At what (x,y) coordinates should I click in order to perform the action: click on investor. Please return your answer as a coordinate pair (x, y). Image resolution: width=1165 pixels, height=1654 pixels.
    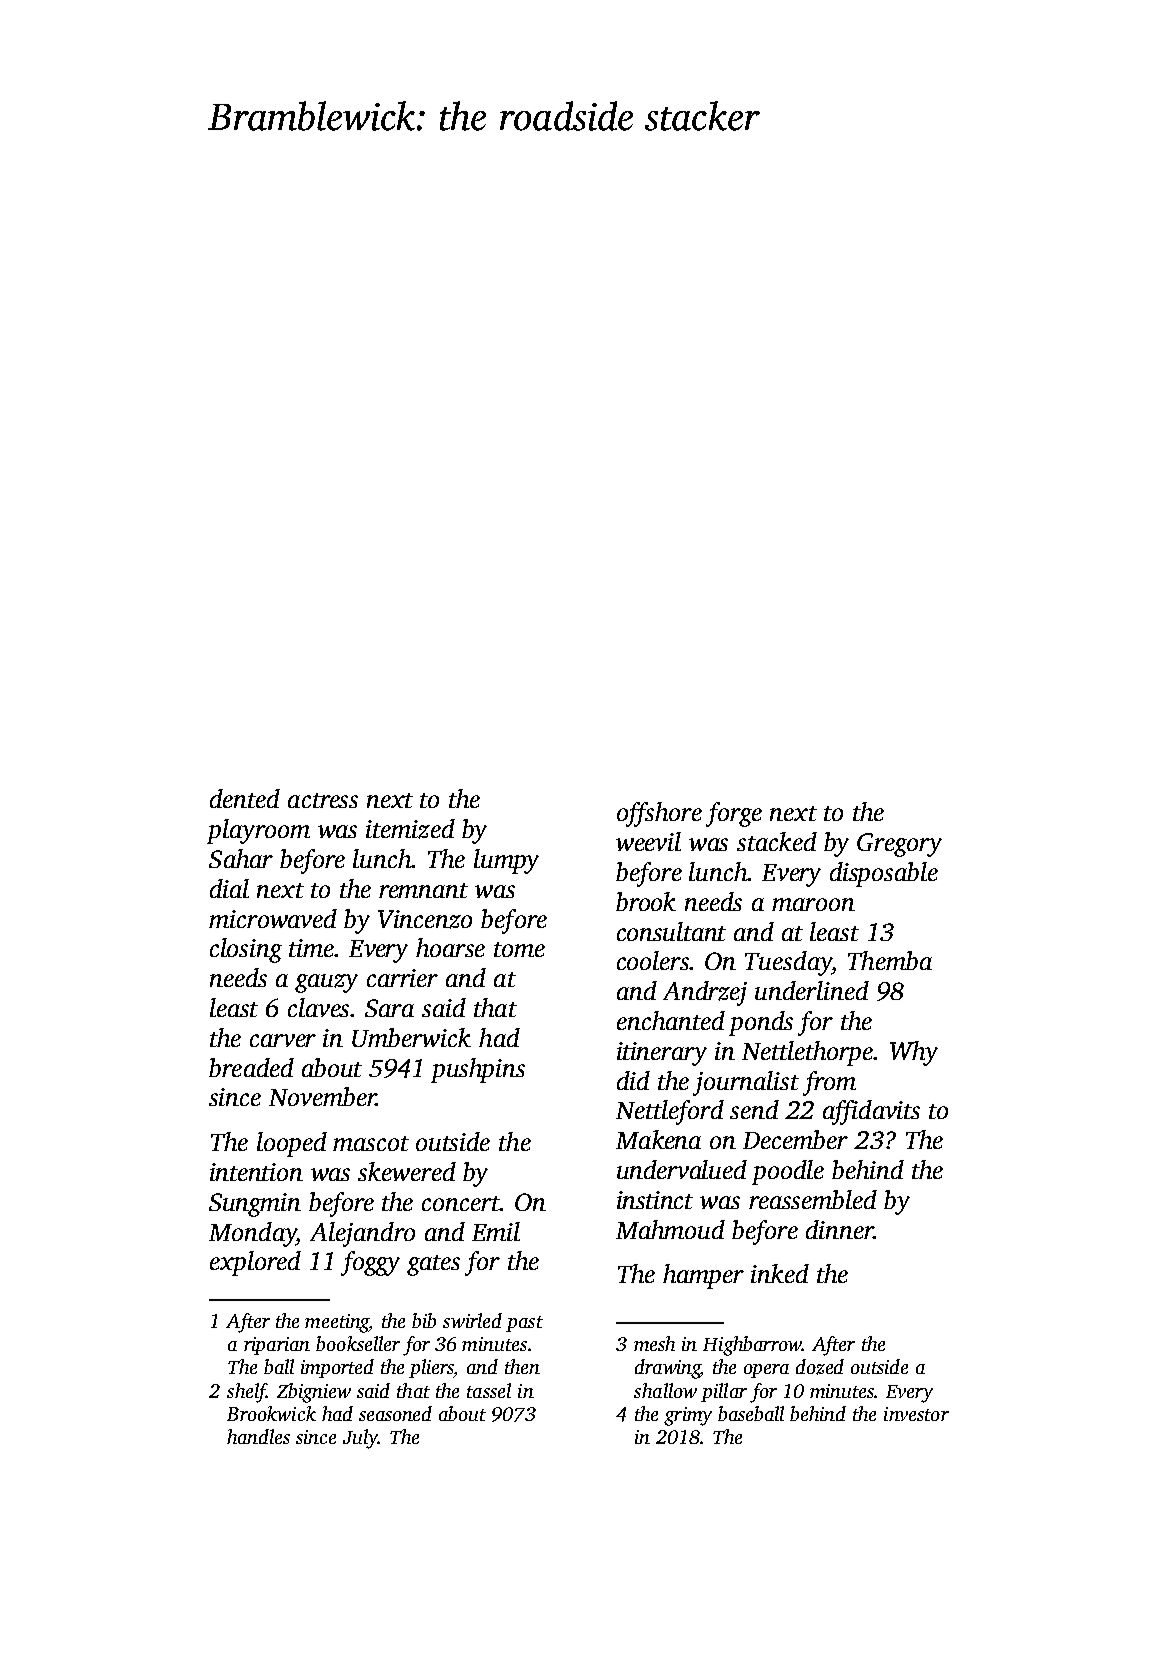
    Looking at the image, I should click on (916, 1414).
